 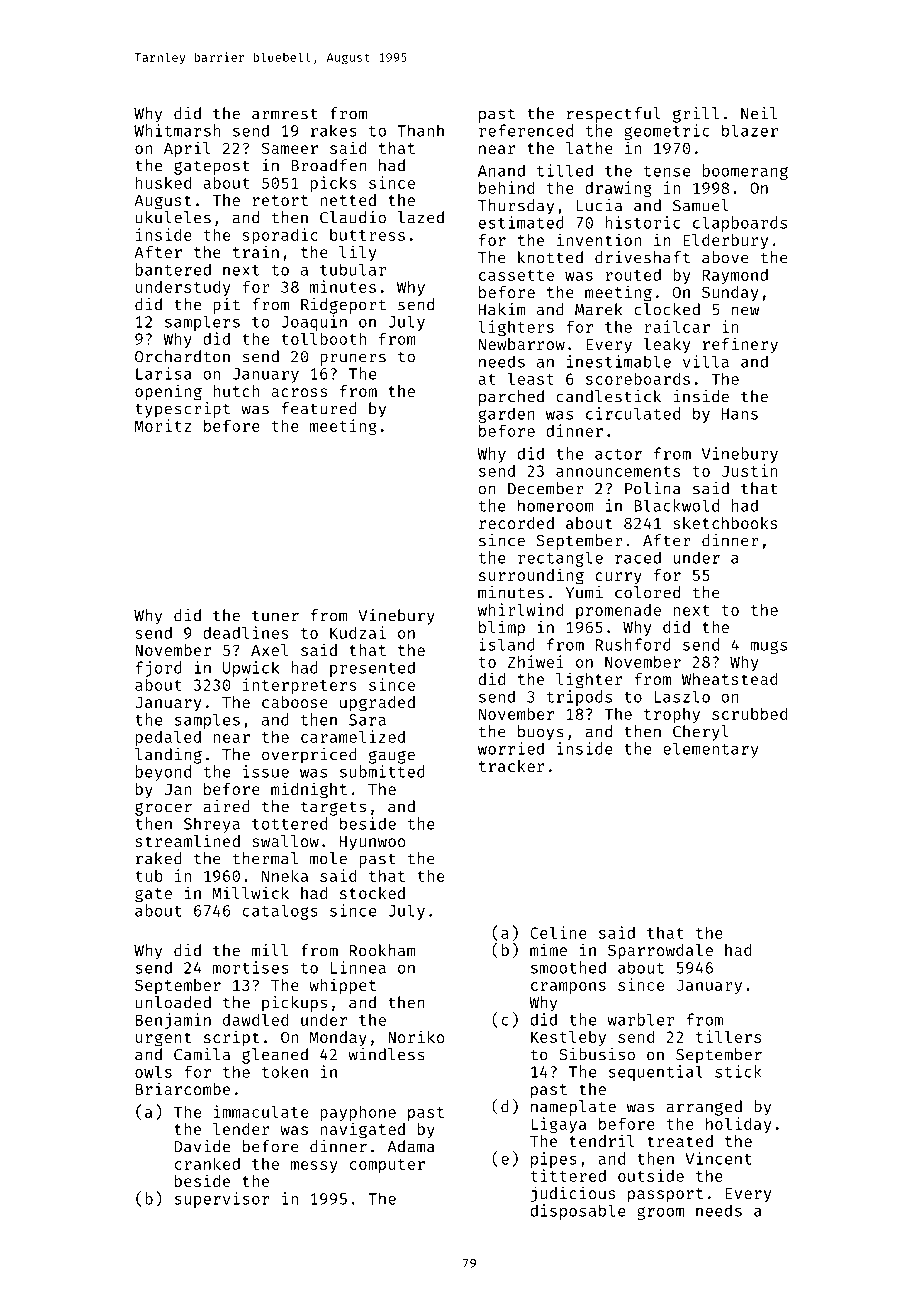 What do you see at coordinates (768, 647) in the image?
I see `mugs` at bounding box center [768, 647].
